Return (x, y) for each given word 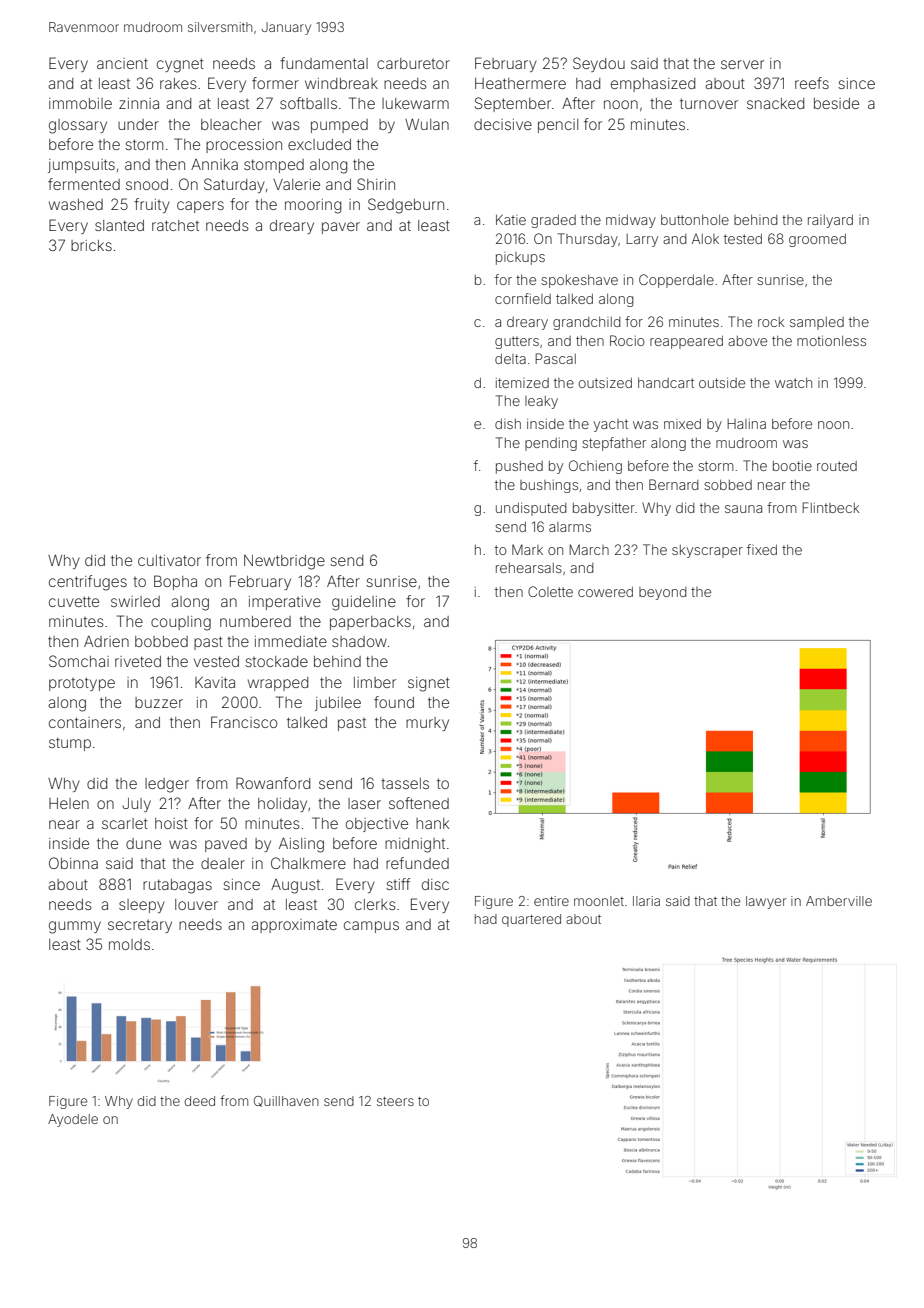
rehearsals (529, 568)
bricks (91, 245)
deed (199, 1101)
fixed (762, 549)
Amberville (839, 901)
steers (395, 1101)
